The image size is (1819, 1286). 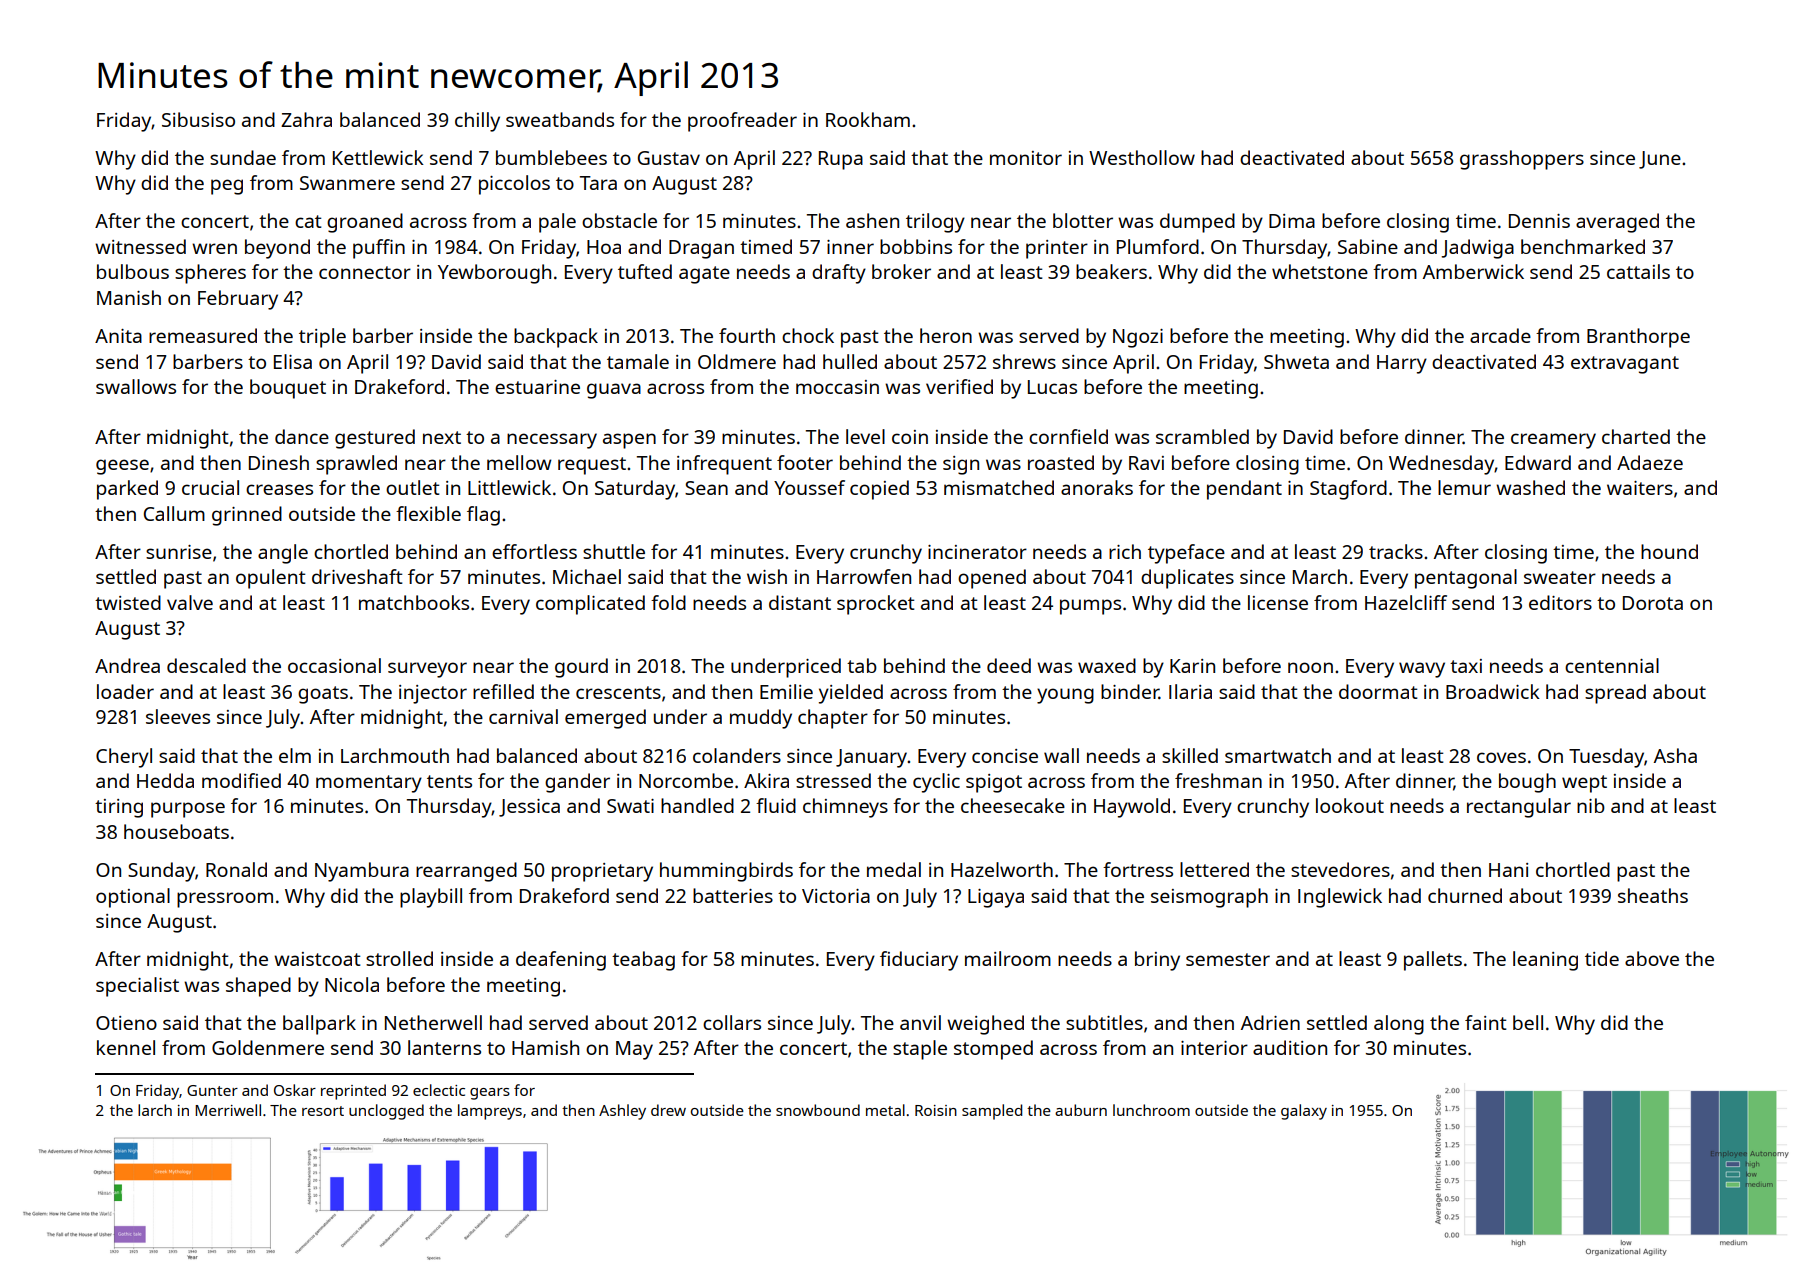 What do you see at coordinates (347, 183) in the screenshot?
I see `Swanmere` at bounding box center [347, 183].
